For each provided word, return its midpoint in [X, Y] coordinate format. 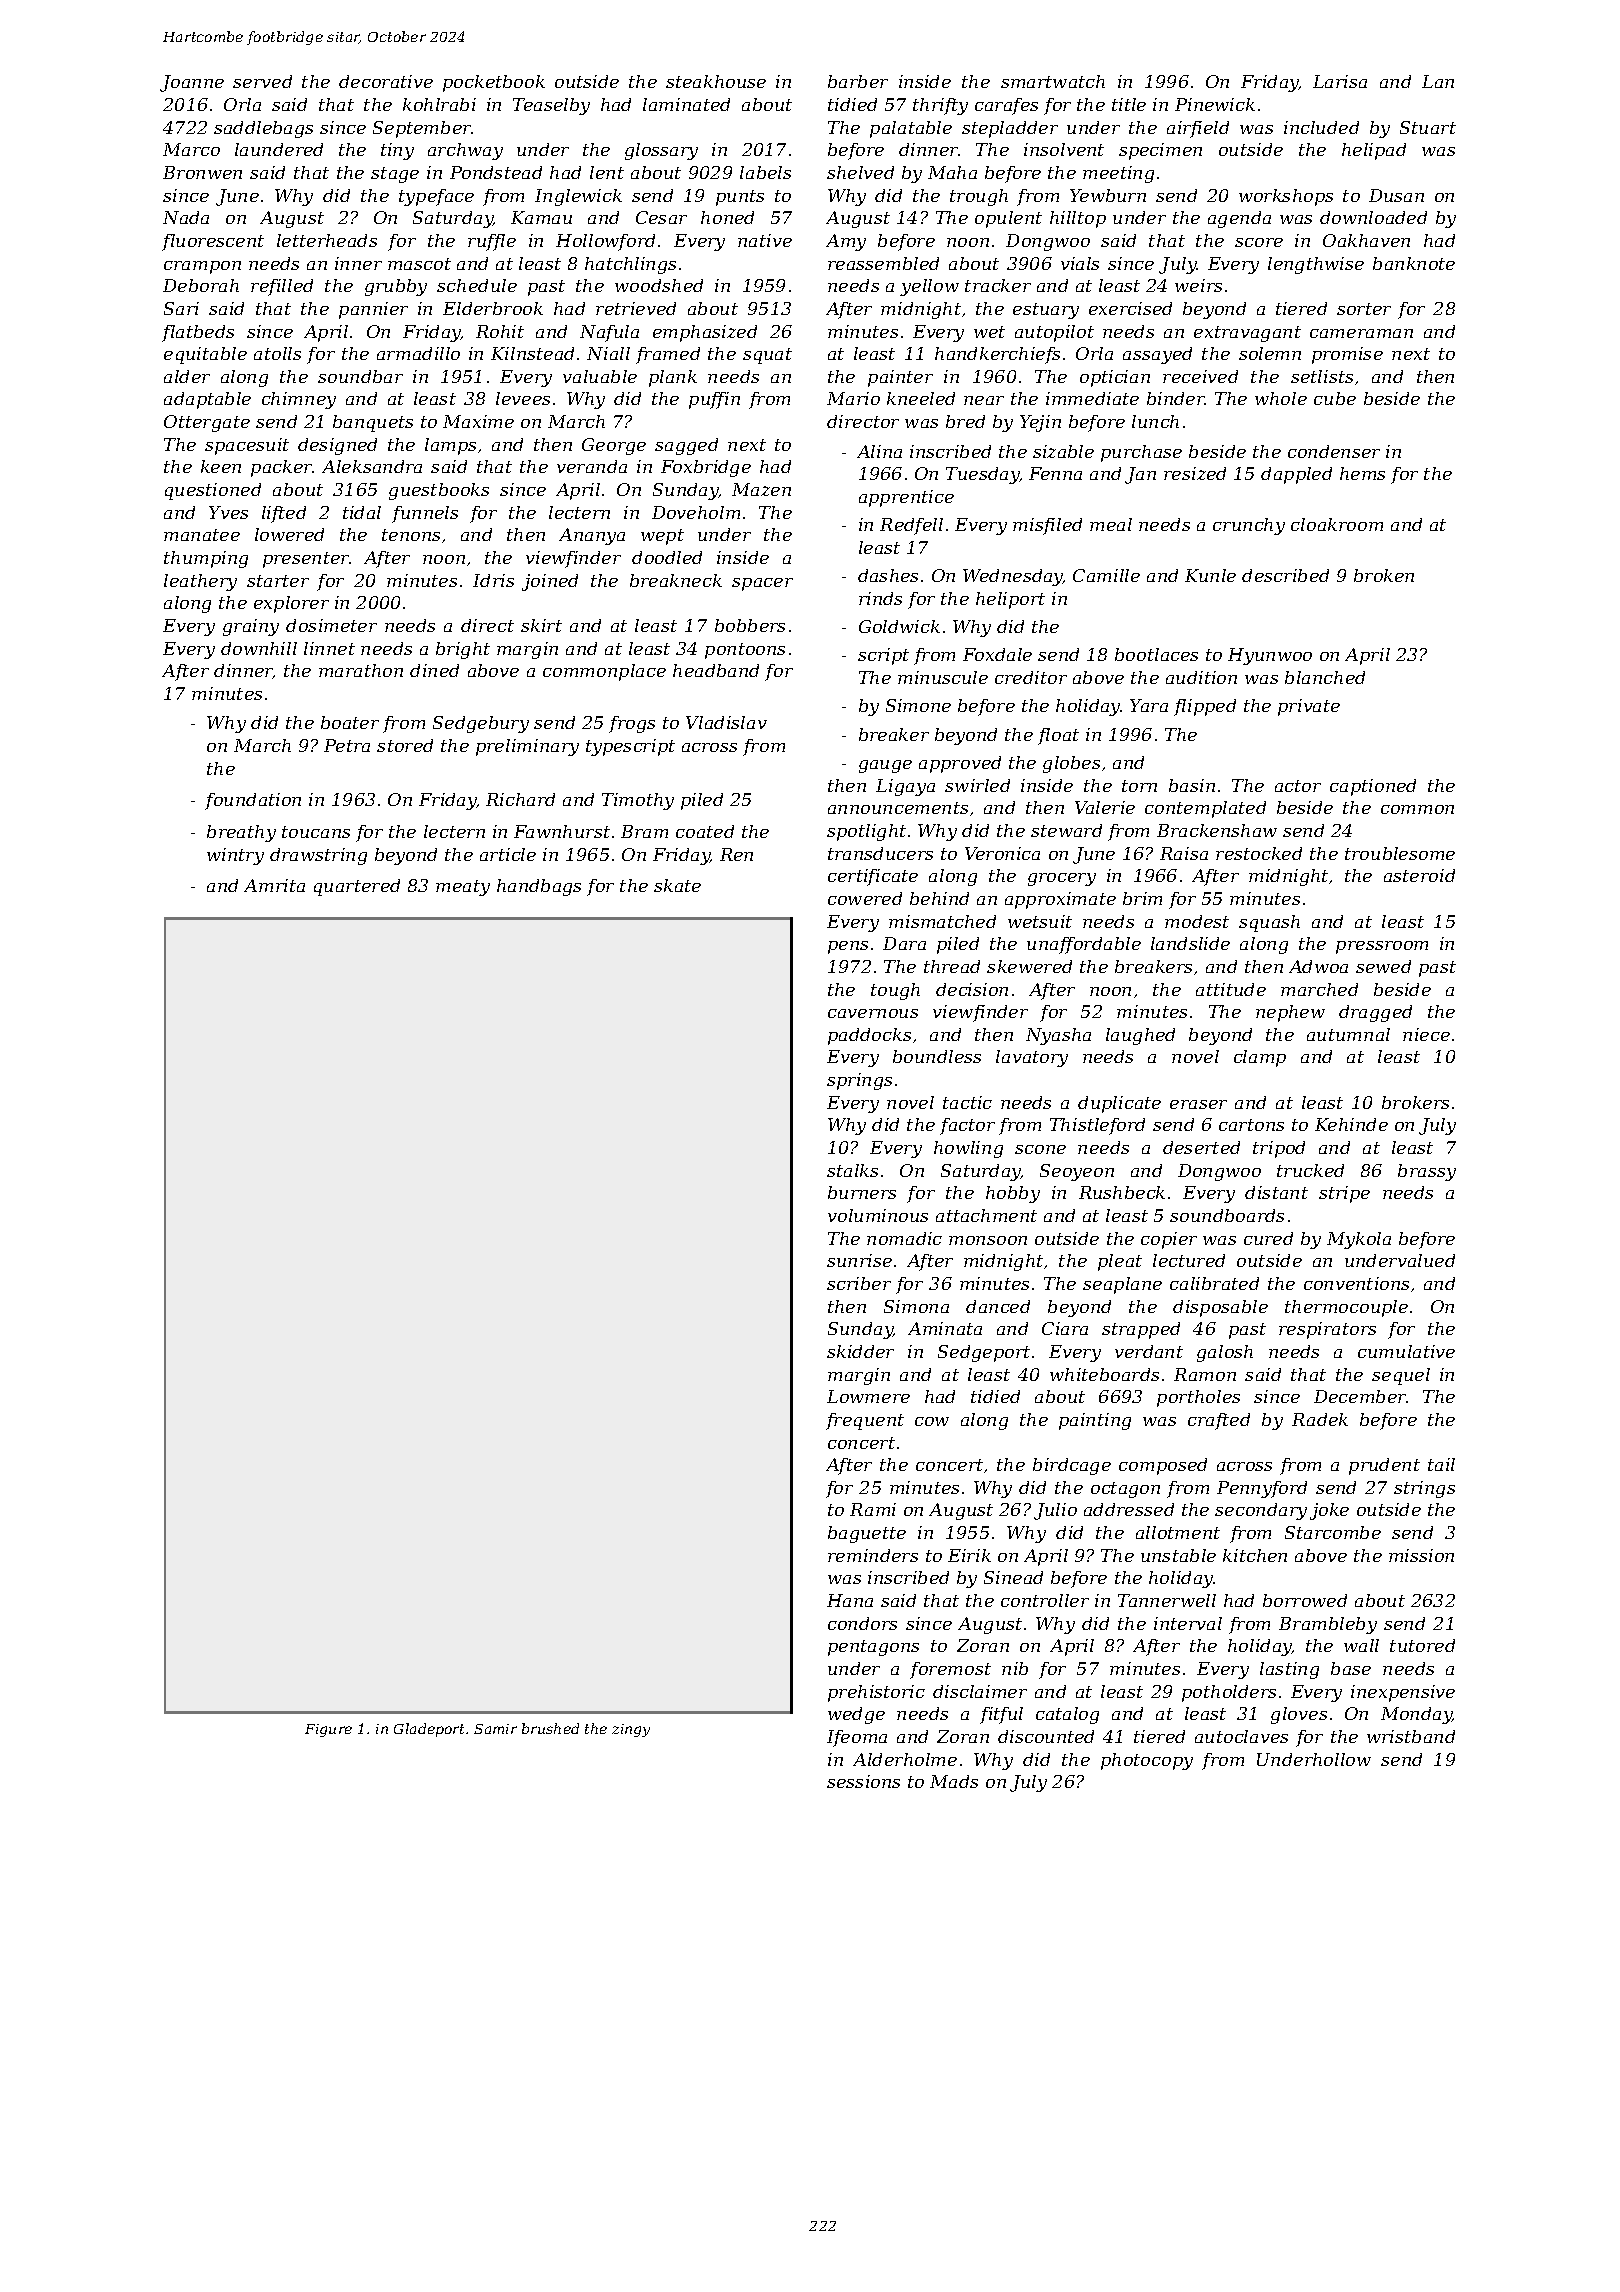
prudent [1384, 1466]
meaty [463, 888]
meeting [1118, 174]
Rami [873, 1509]
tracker [998, 285]
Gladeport [429, 1730]
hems [1362, 473]
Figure [328, 1730]
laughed [1140, 1036]
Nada [186, 217]
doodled [667, 557]
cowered [865, 898]
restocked [1259, 853]
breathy [241, 833]
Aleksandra [372, 466]
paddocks [869, 1036]
